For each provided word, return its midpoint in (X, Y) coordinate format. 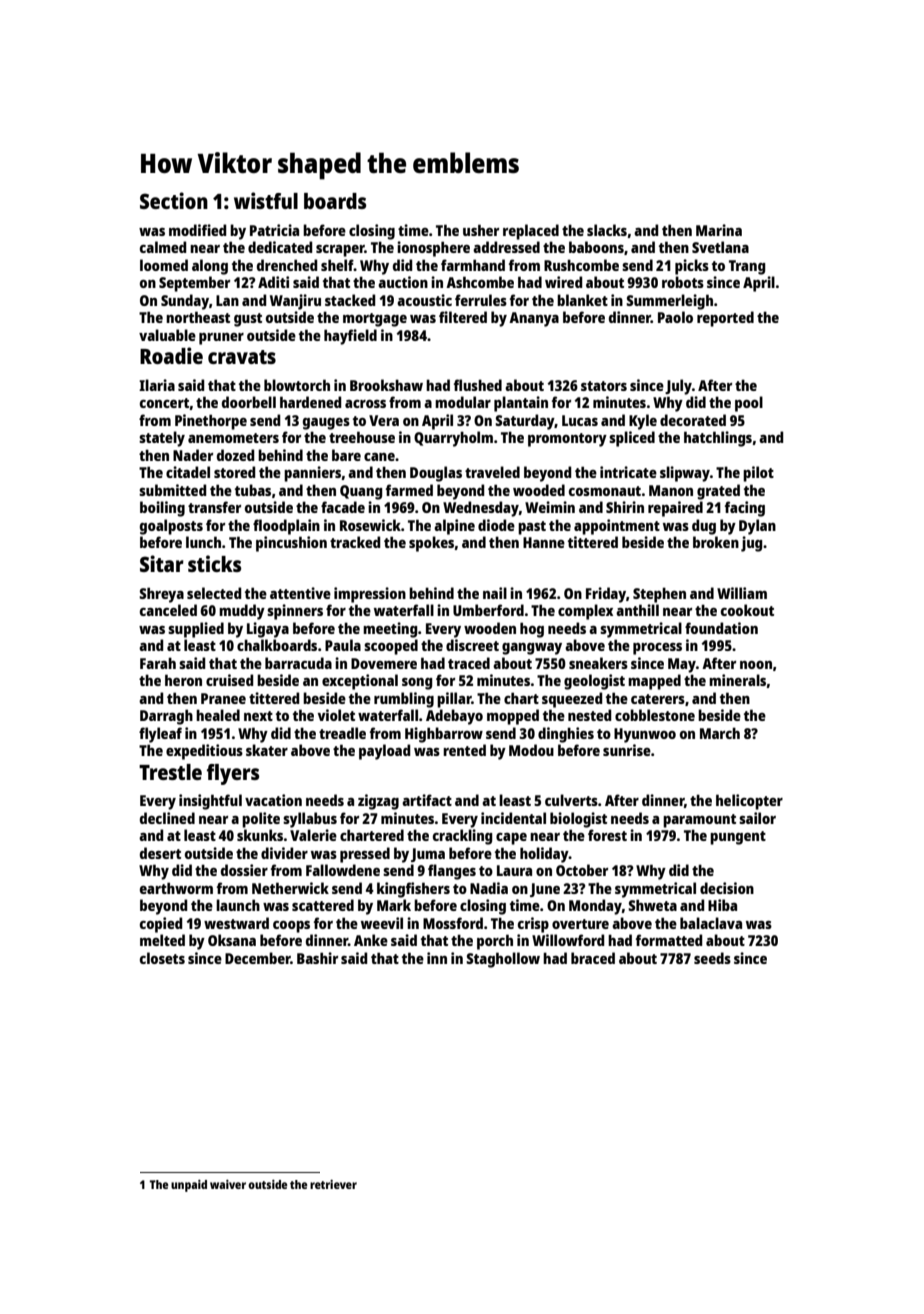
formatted (669, 940)
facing (745, 509)
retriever (333, 1184)
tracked (355, 542)
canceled (168, 610)
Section (174, 200)
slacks (607, 230)
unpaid (189, 1186)
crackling (463, 837)
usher (481, 230)
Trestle (170, 772)
